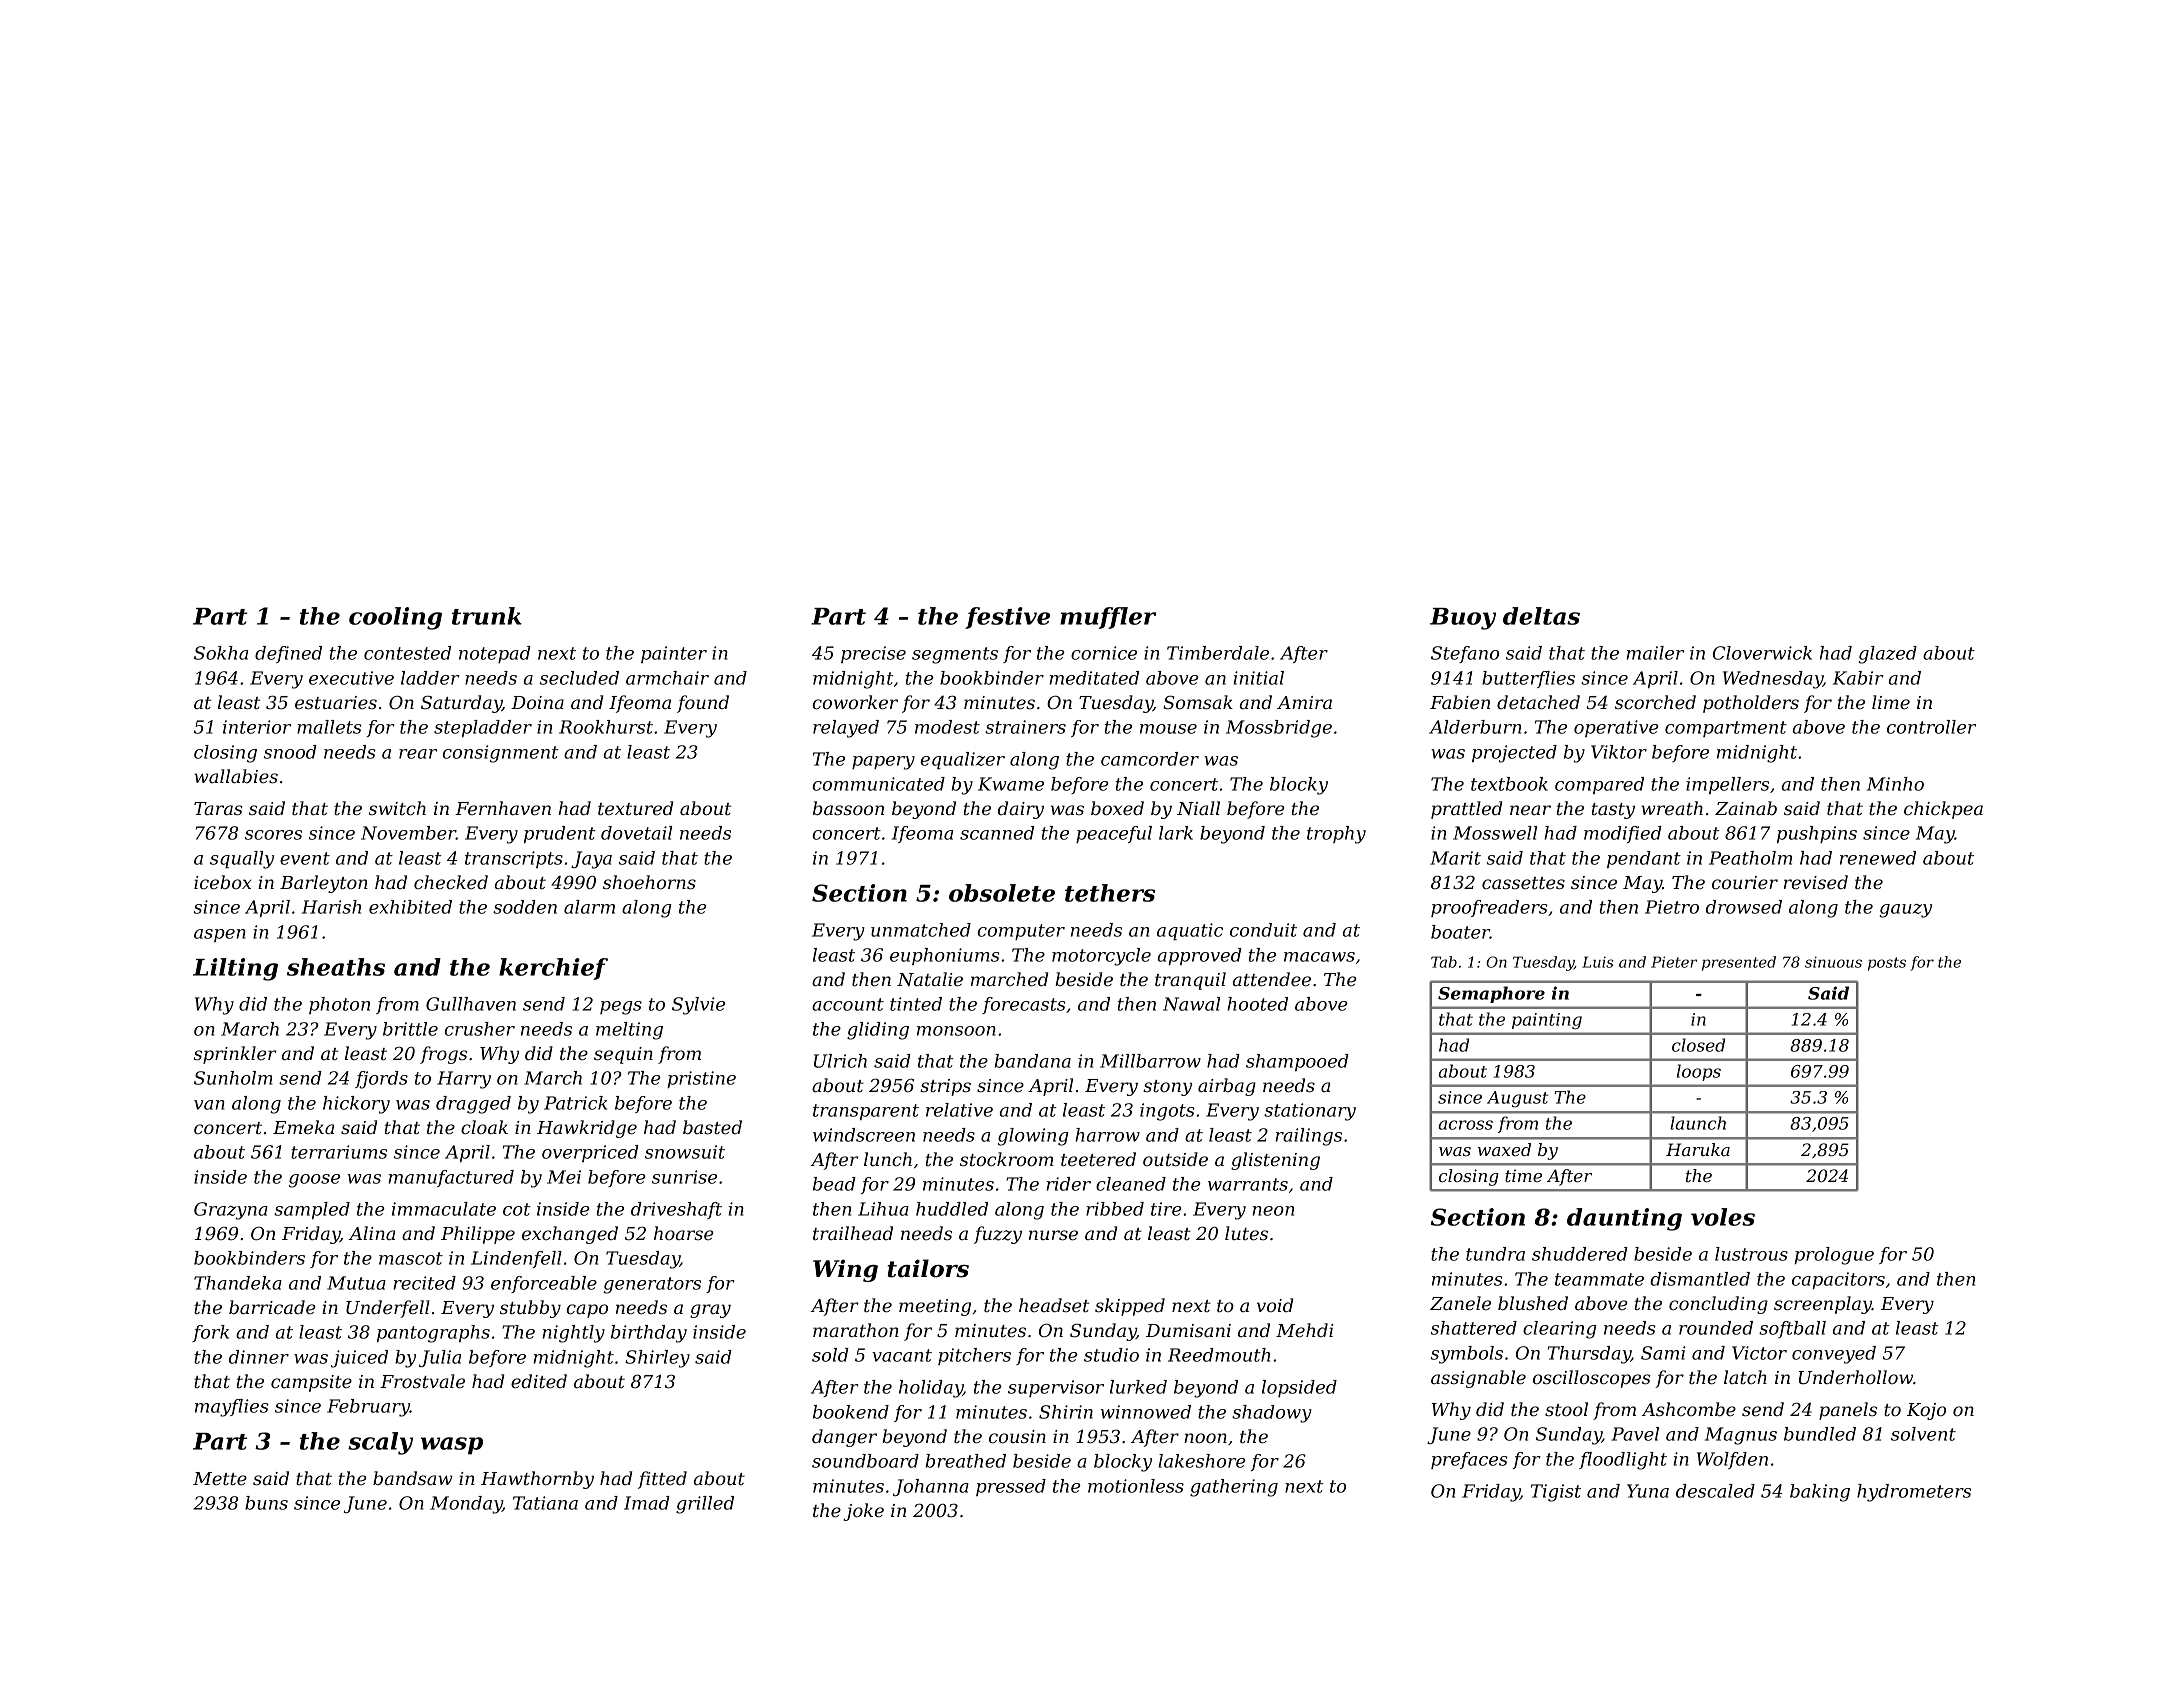 Image resolution: width=2178 pixels, height=1683 pixels. What do you see at coordinates (312, 1210) in the screenshot?
I see `sampled` at bounding box center [312, 1210].
